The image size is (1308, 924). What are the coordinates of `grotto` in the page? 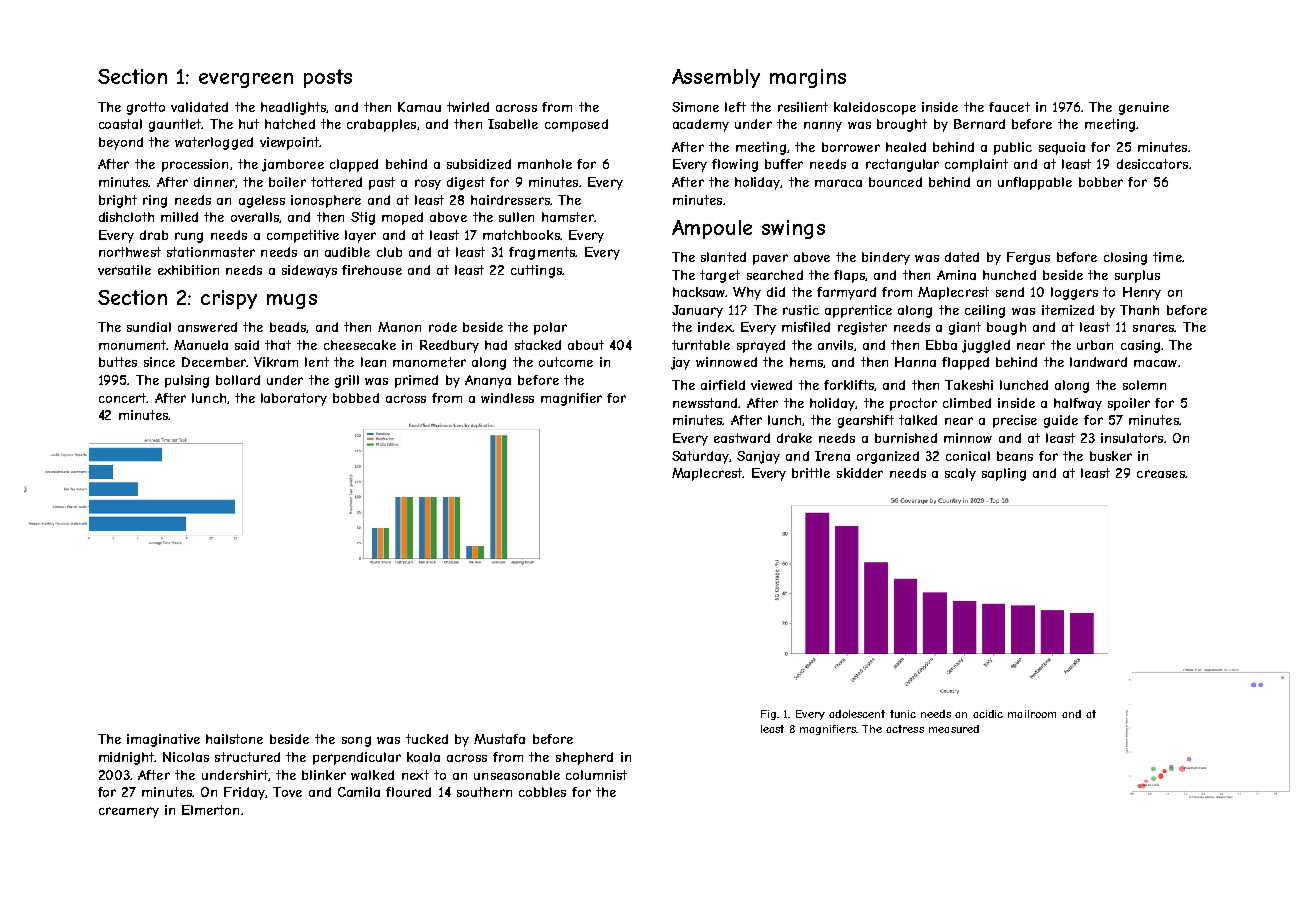 It's located at (146, 108).
